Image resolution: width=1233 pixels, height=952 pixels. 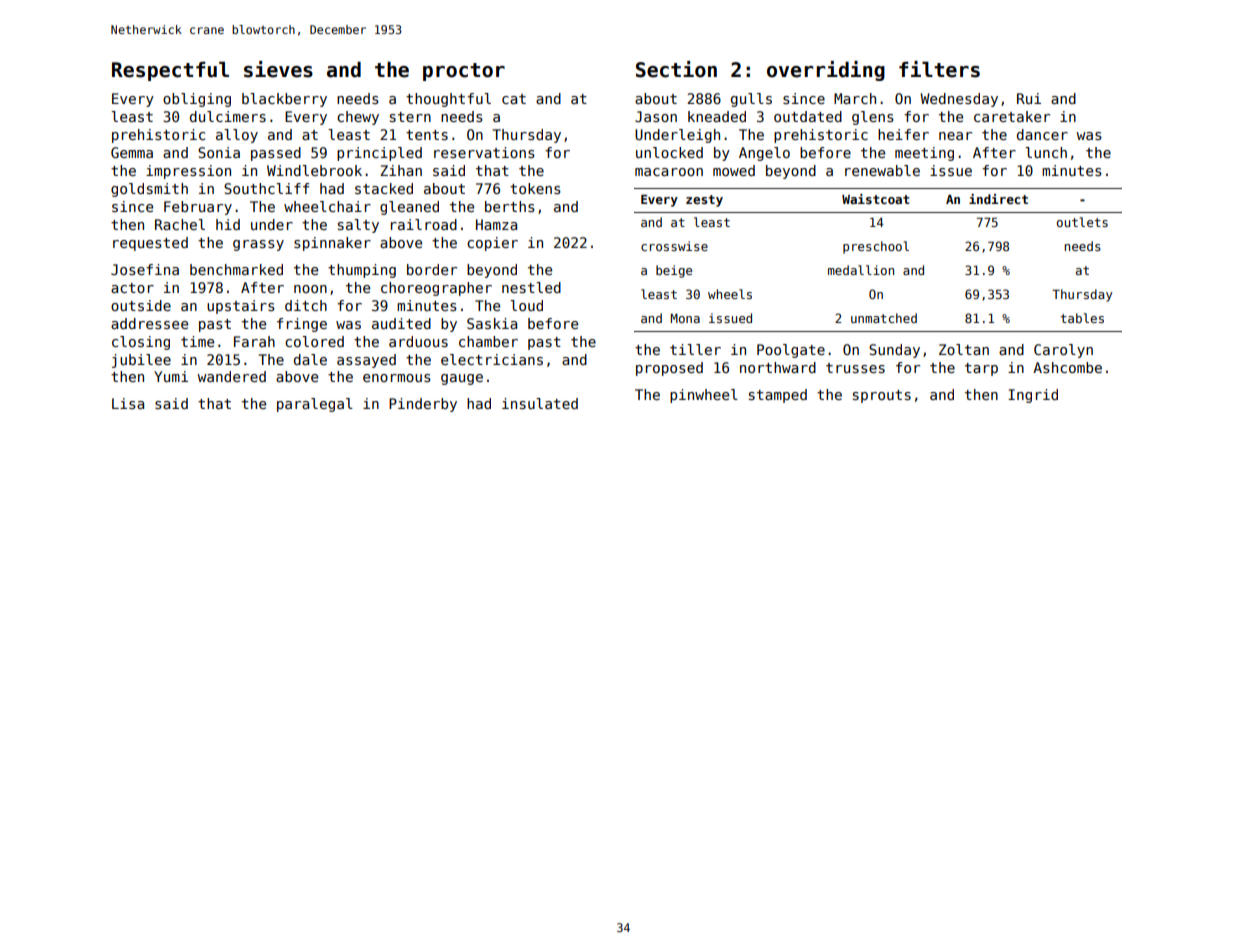 What do you see at coordinates (1012, 116) in the image?
I see `caretaker` at bounding box center [1012, 116].
